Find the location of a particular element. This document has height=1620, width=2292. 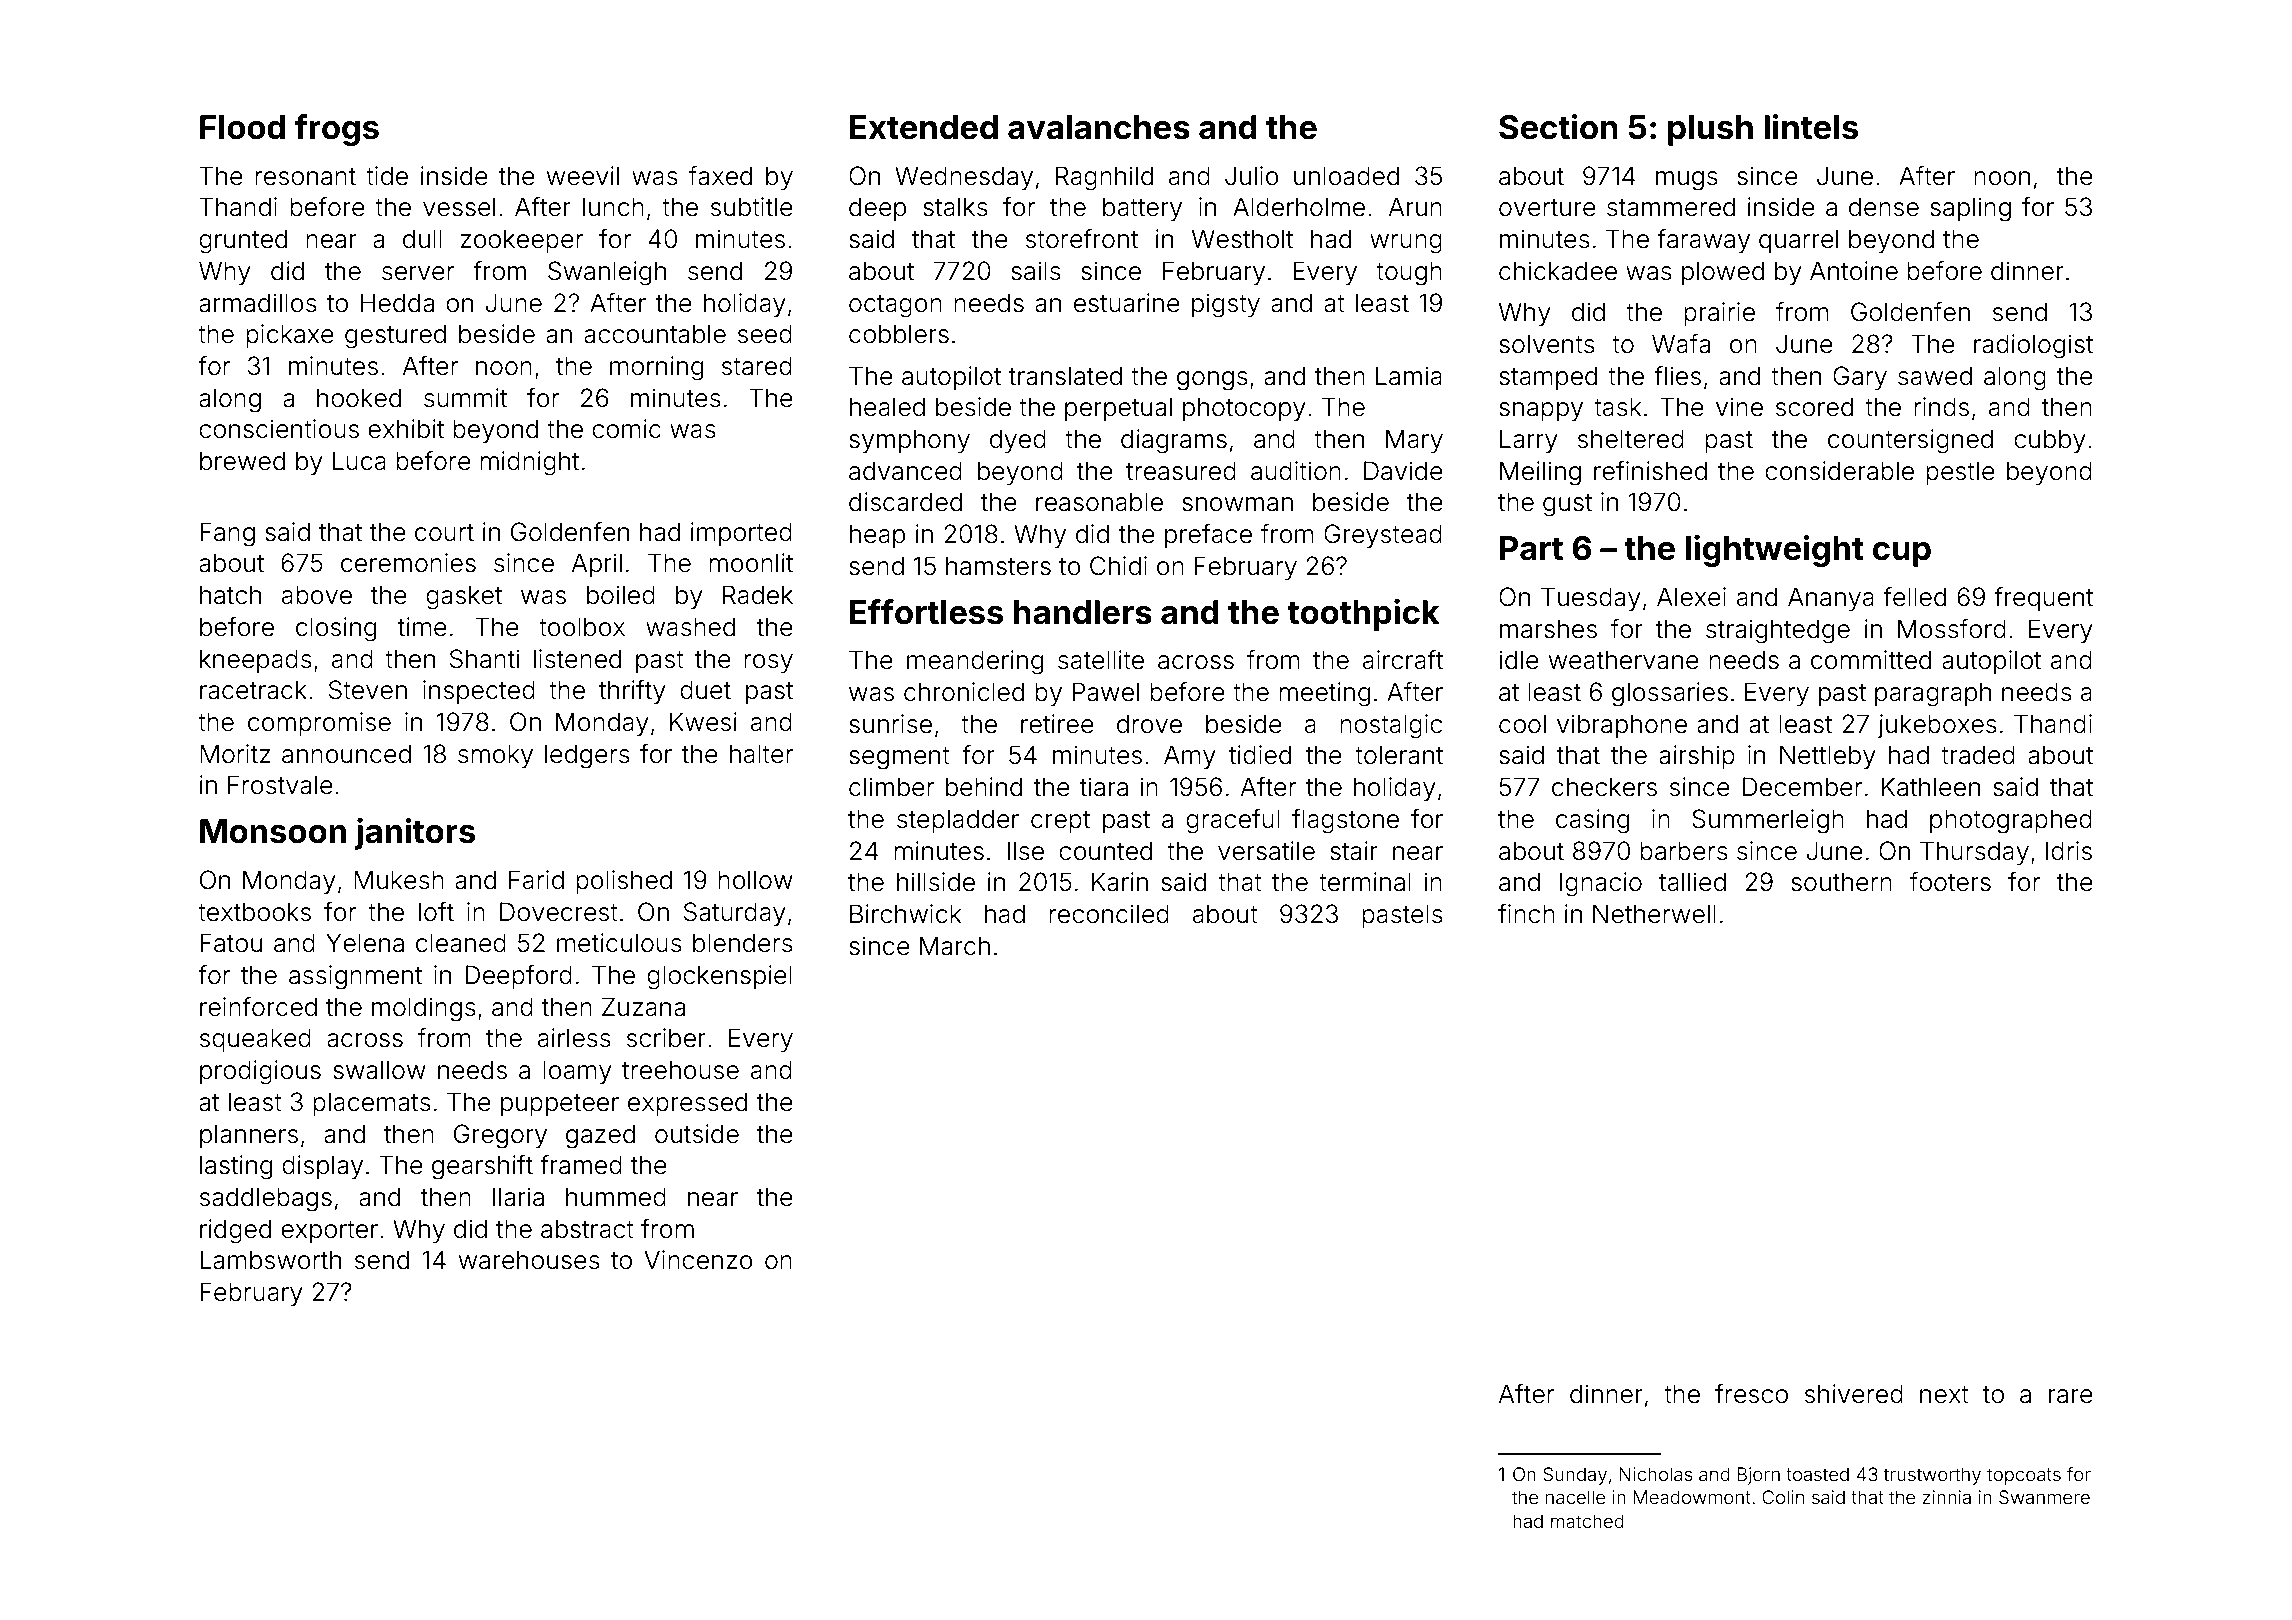

meandering is located at coordinates (975, 662).
